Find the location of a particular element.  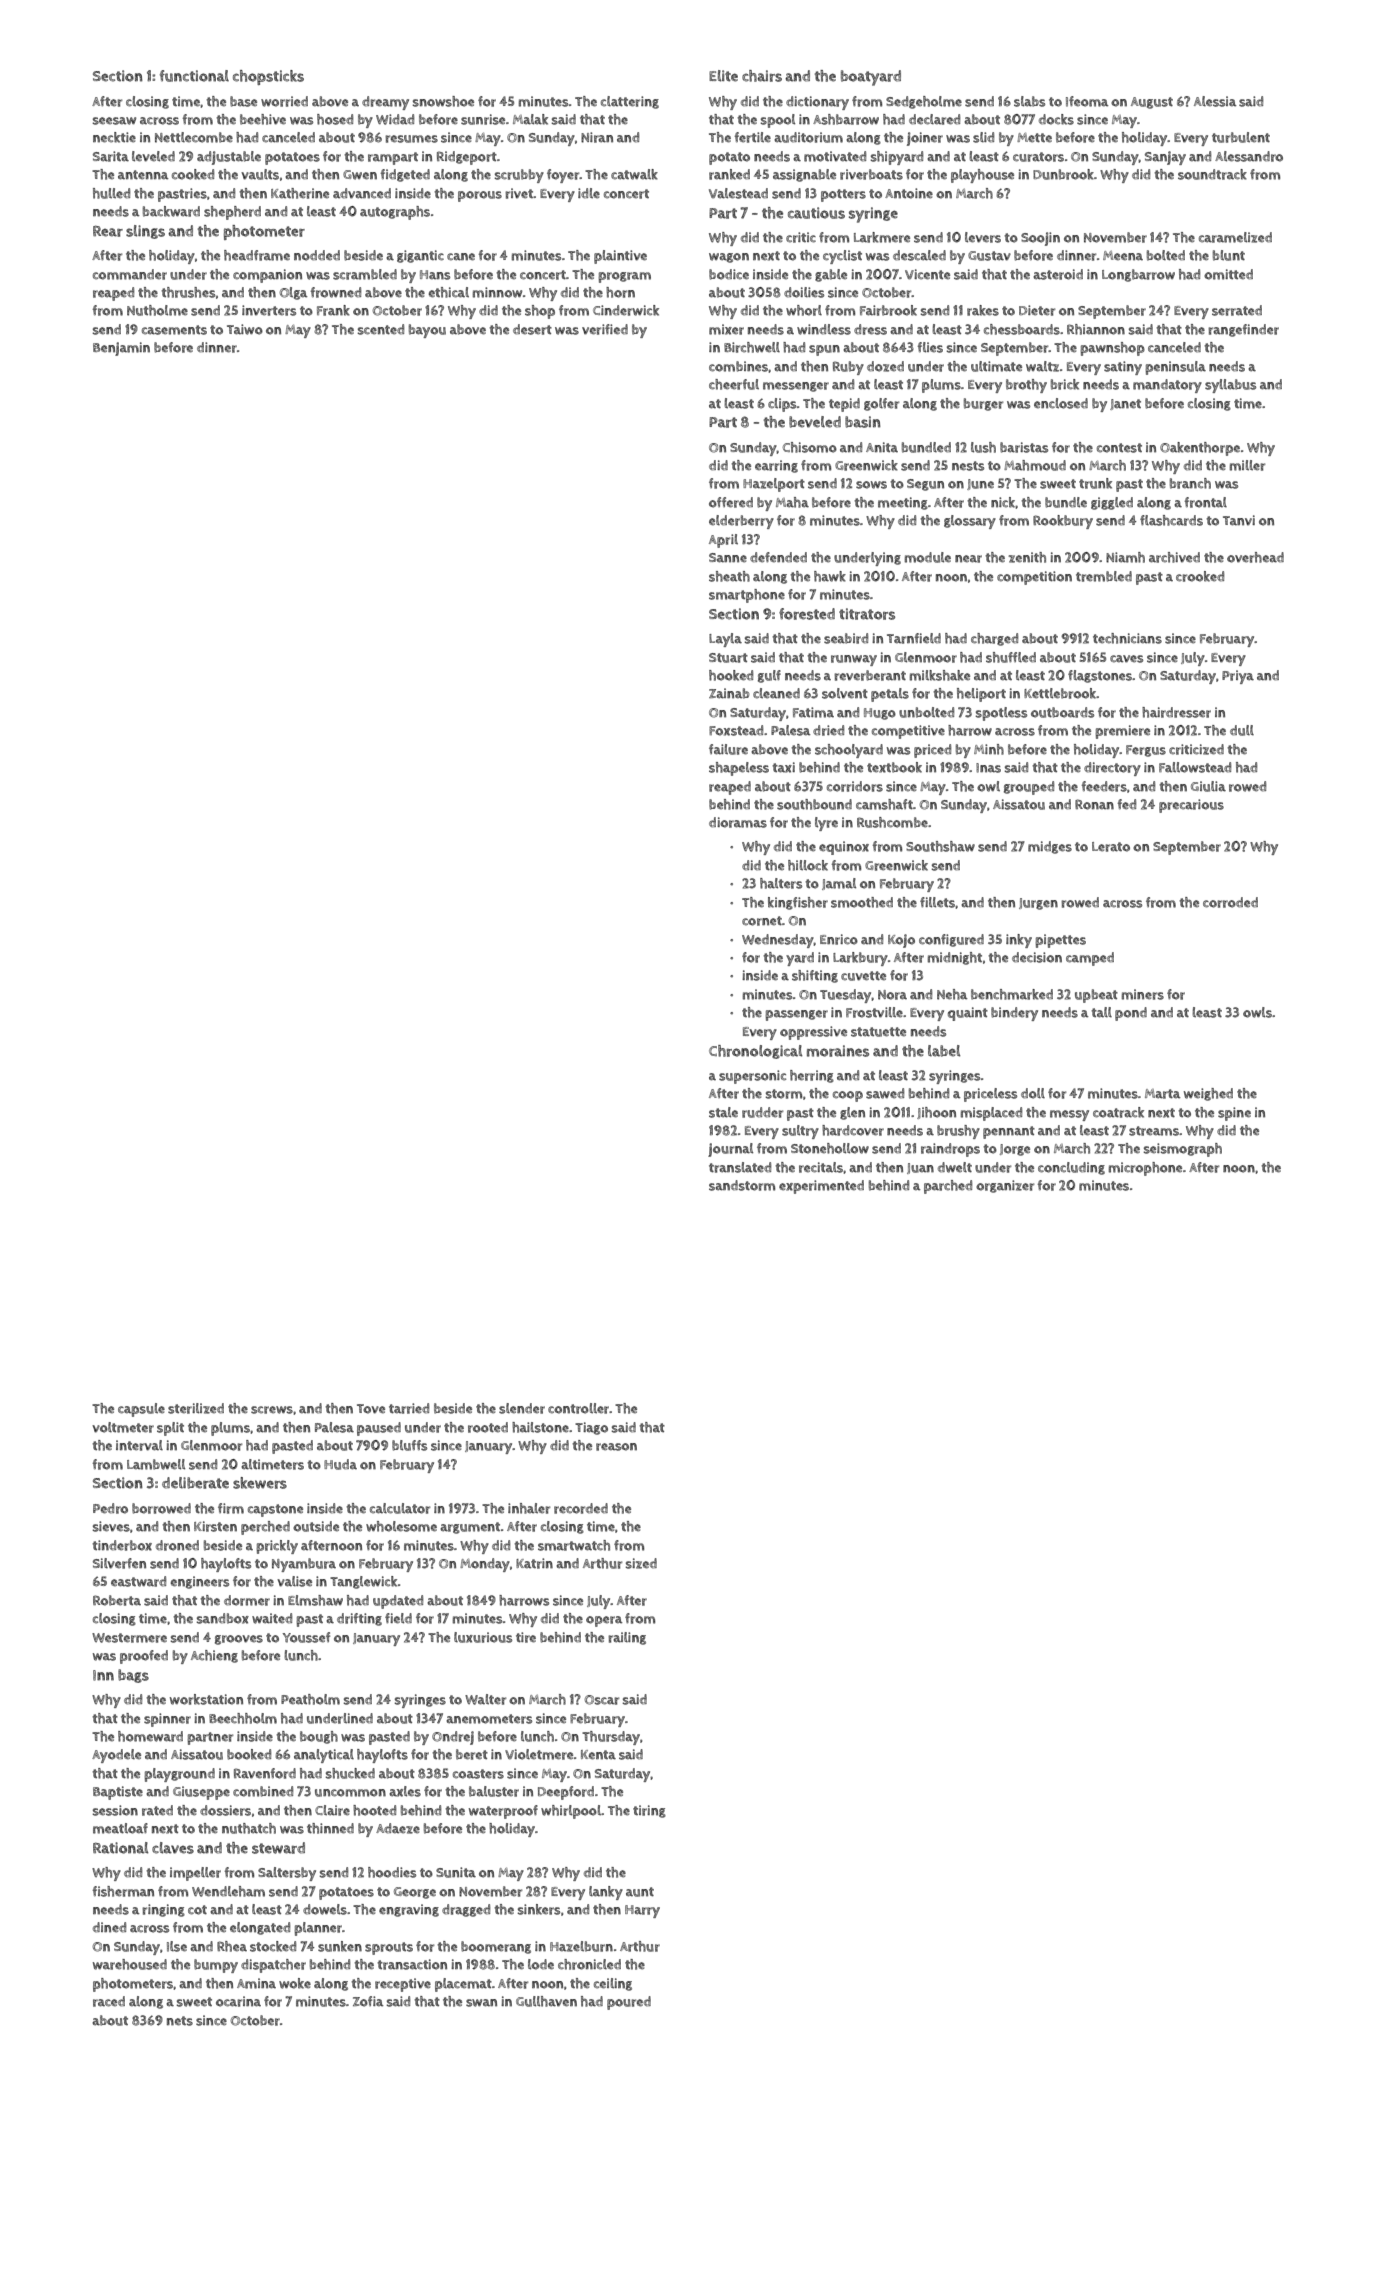

failure is located at coordinates (728, 749).
